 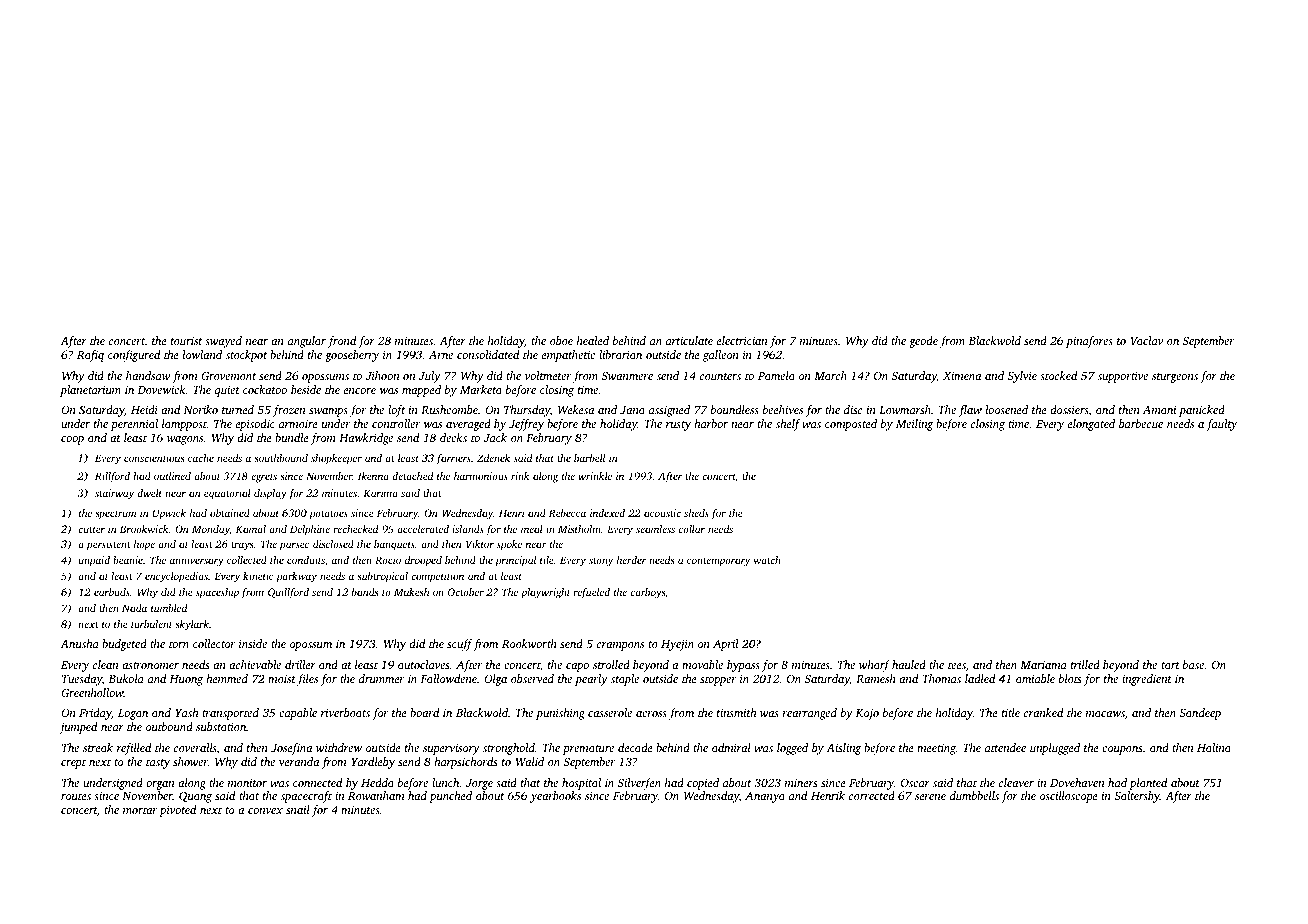 What do you see at coordinates (914, 425) in the screenshot?
I see `Meiling` at bounding box center [914, 425].
